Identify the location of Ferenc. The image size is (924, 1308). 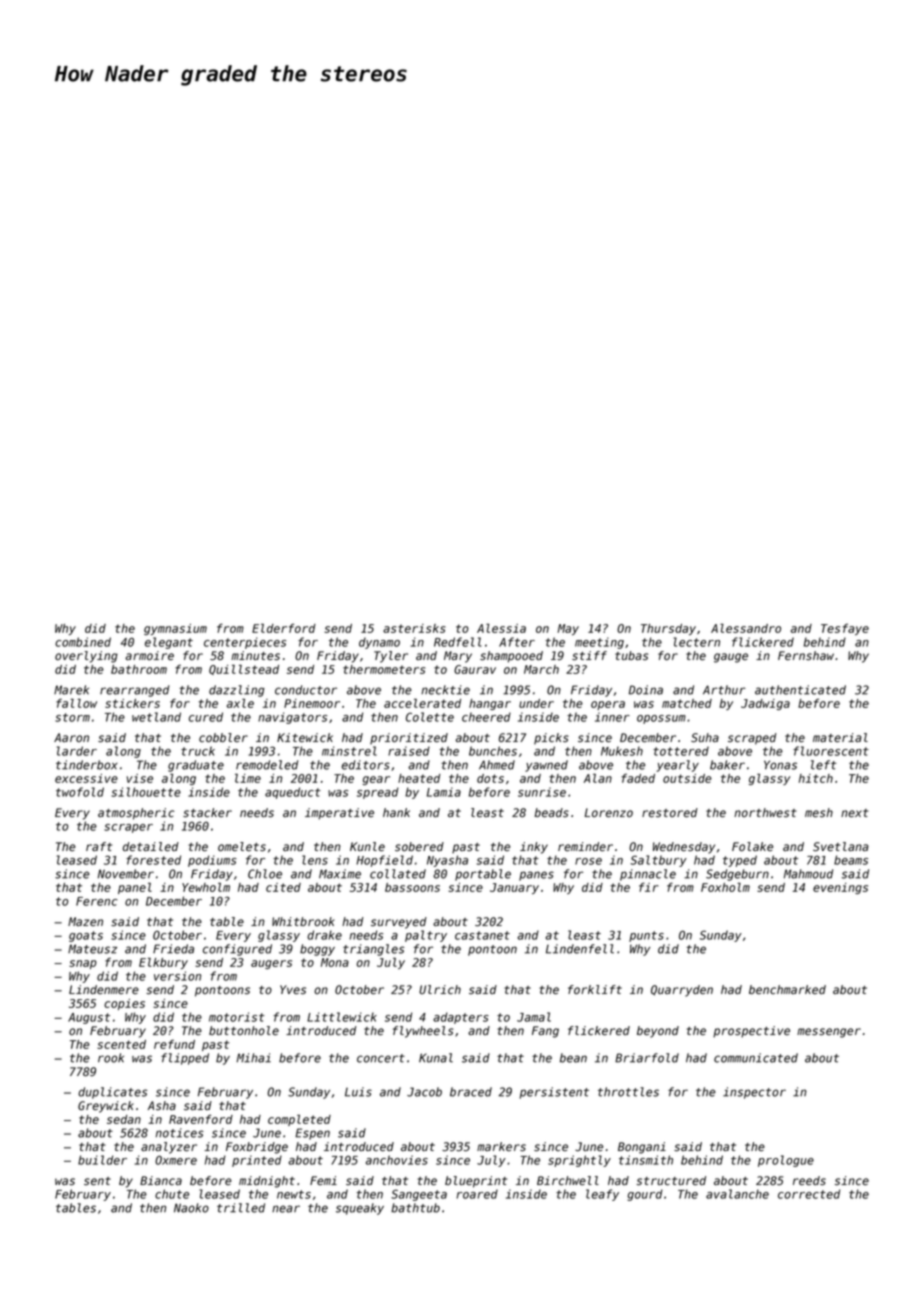
(96, 901).
